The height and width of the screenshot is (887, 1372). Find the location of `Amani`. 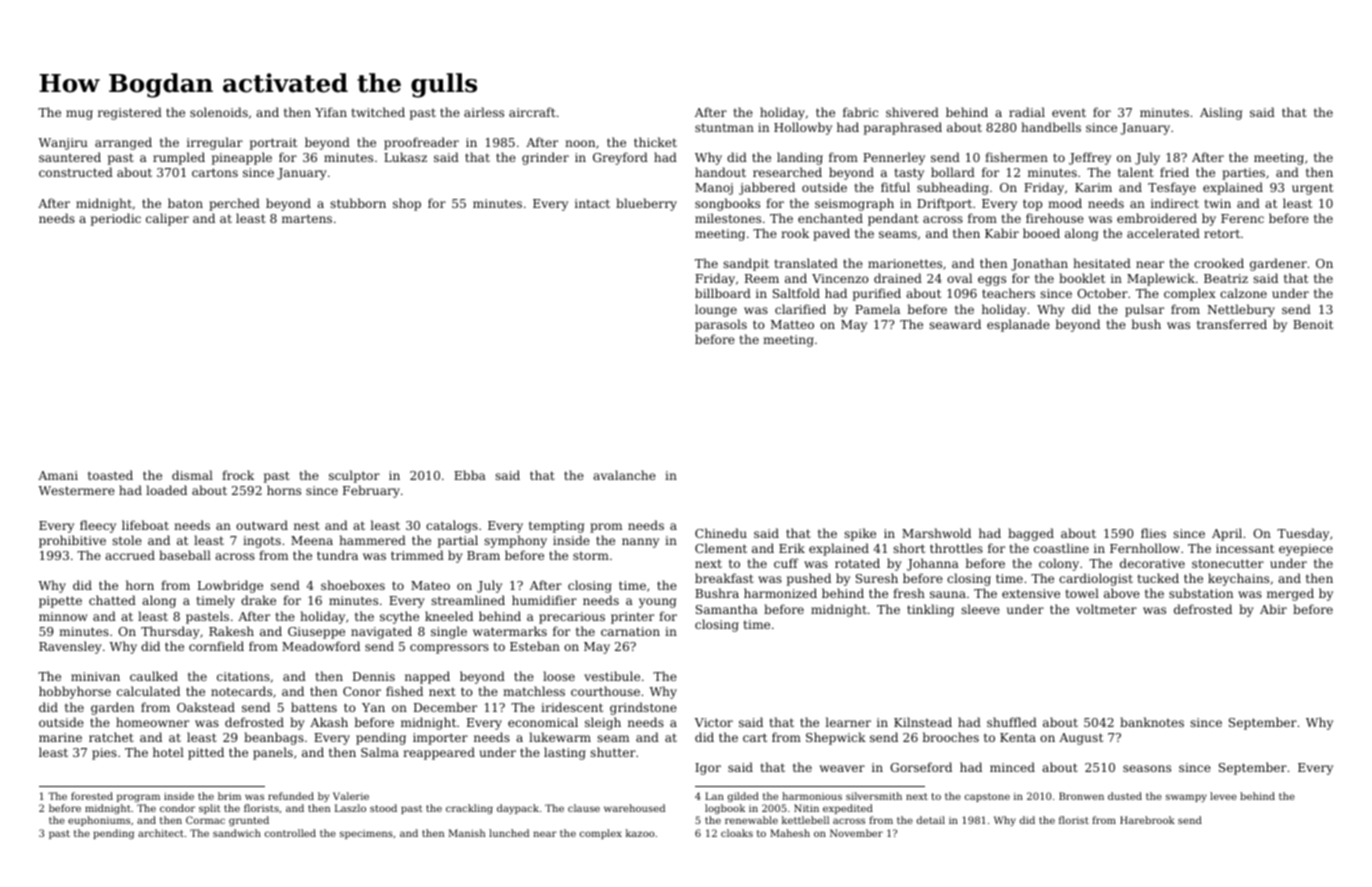

Amani is located at coordinates (58, 475).
